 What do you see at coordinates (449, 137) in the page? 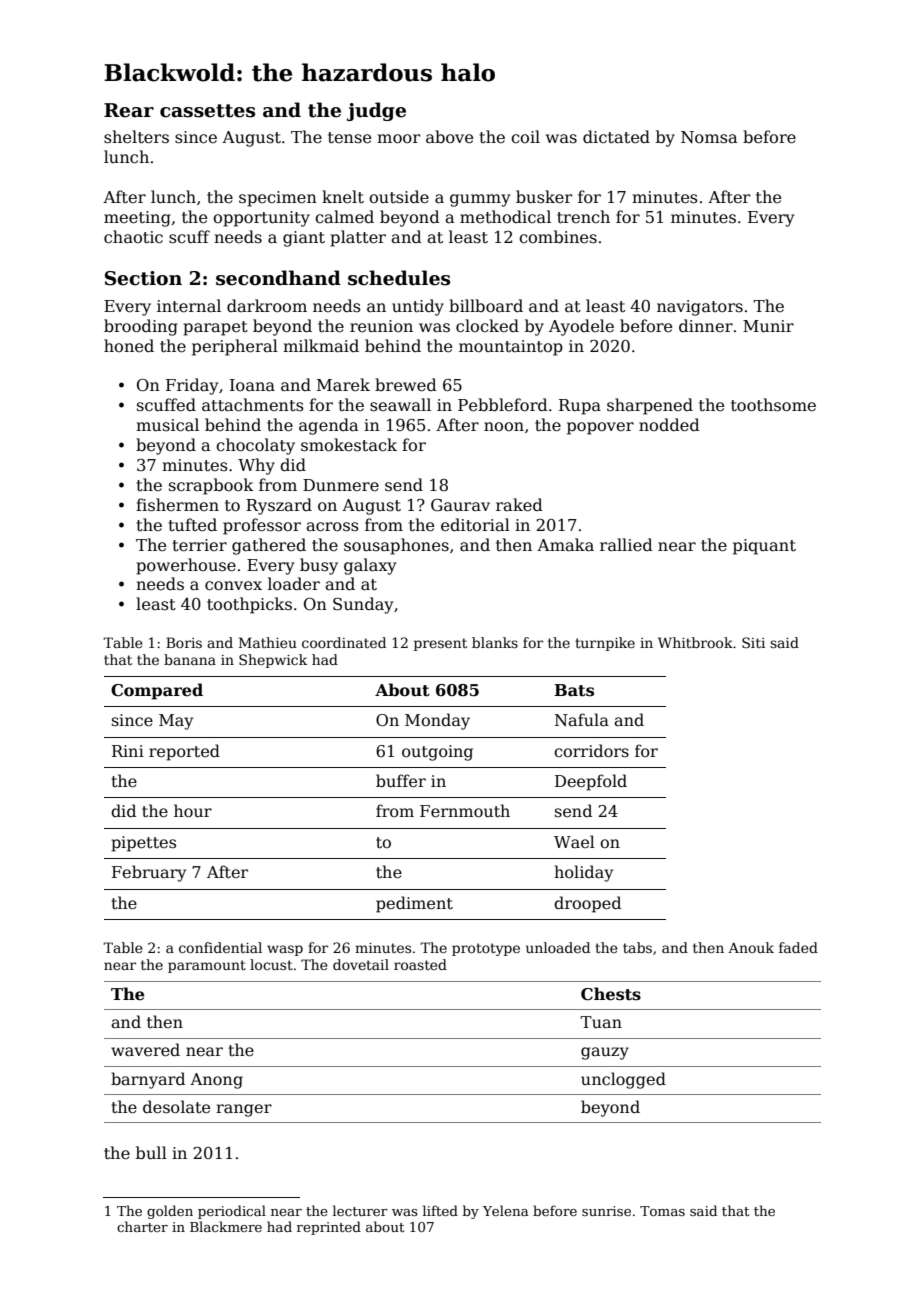
I see `above` at bounding box center [449, 137].
